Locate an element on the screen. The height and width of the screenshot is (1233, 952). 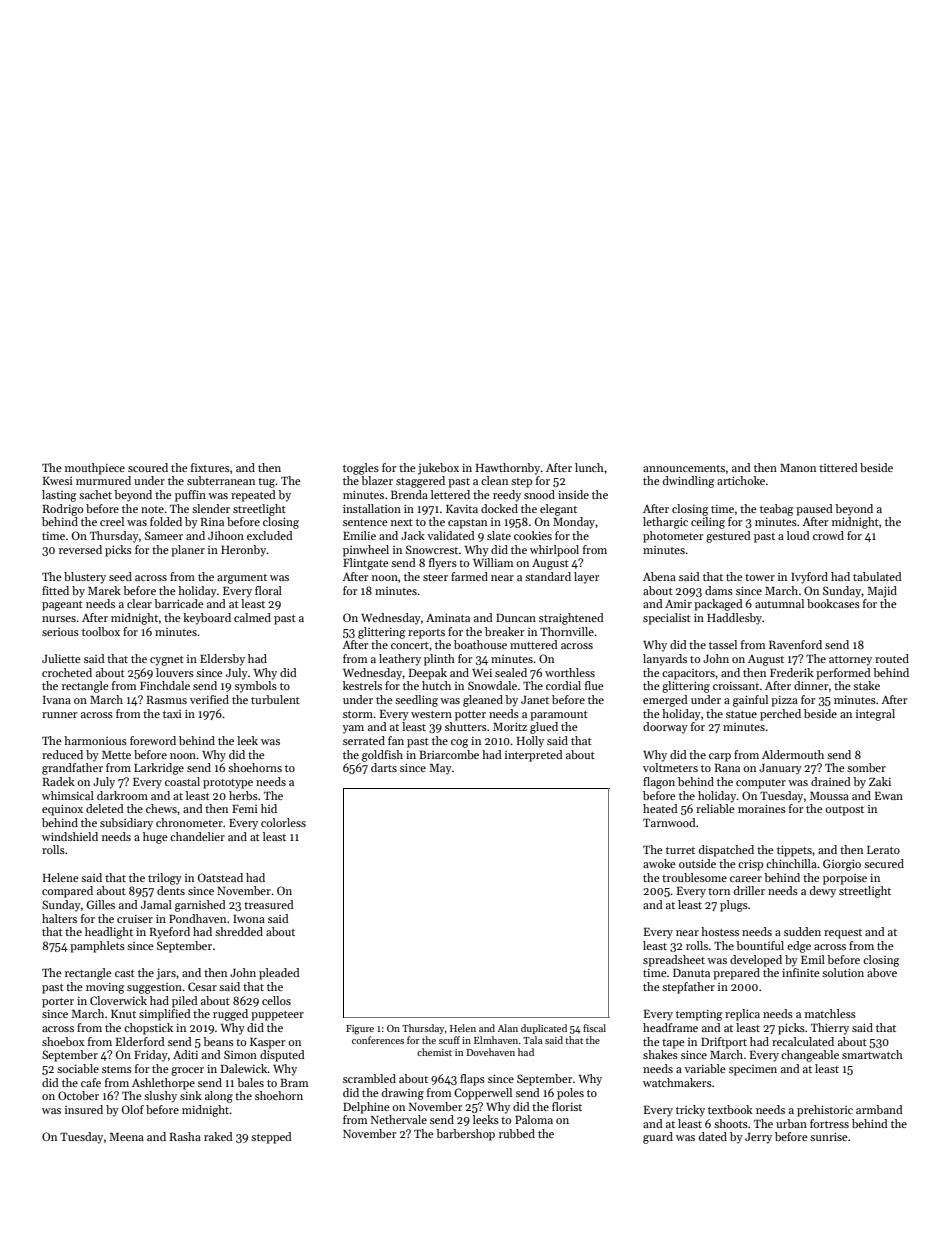
announcements is located at coordinates (684, 468).
